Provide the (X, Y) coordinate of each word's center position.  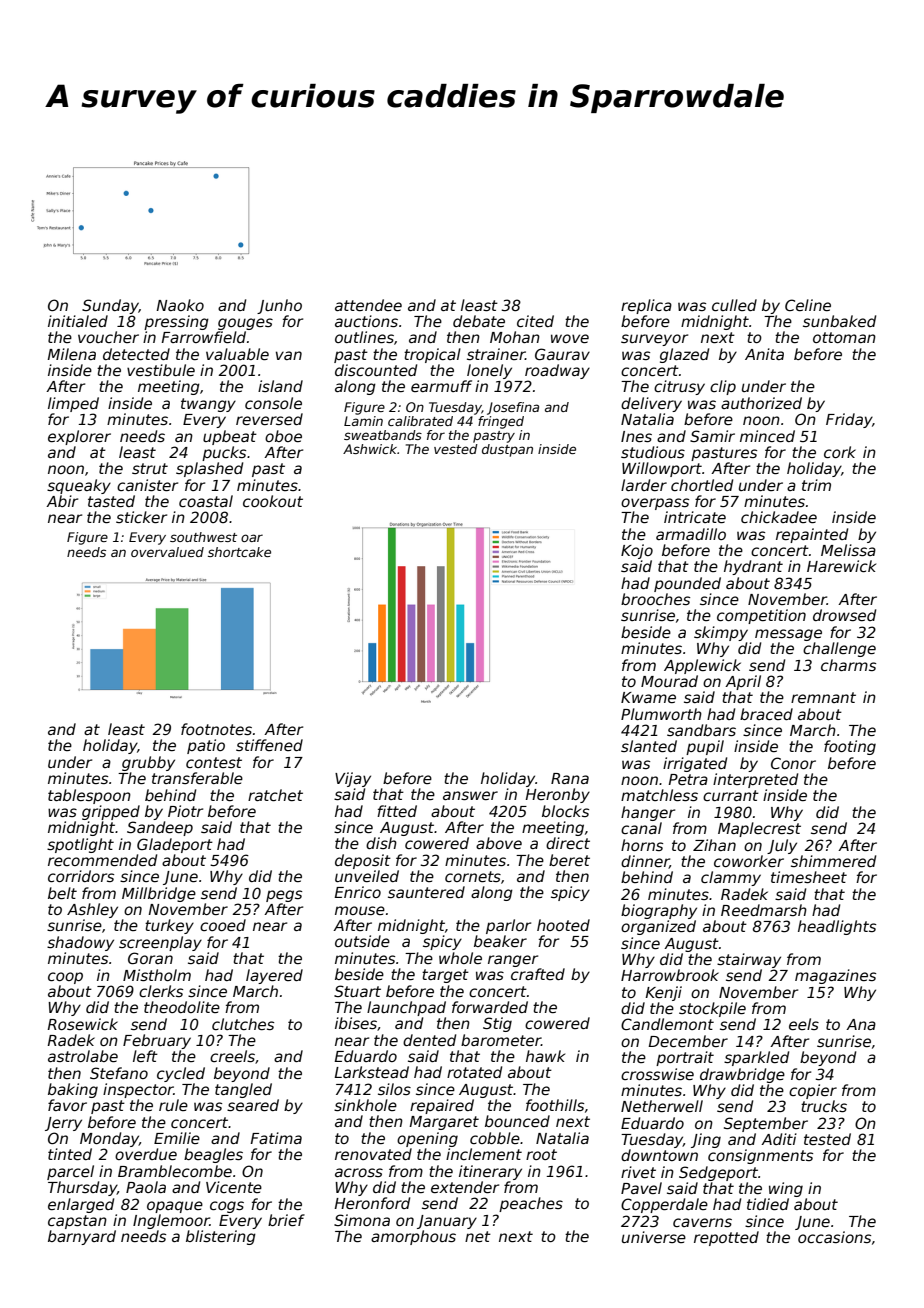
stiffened (269, 745)
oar (252, 538)
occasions (834, 1237)
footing (850, 747)
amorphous (413, 1237)
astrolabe (83, 1056)
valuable (237, 354)
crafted (538, 974)
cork (840, 452)
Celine (808, 305)
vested (456, 449)
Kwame (648, 697)
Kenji (663, 993)
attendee (368, 305)
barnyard (82, 1237)
